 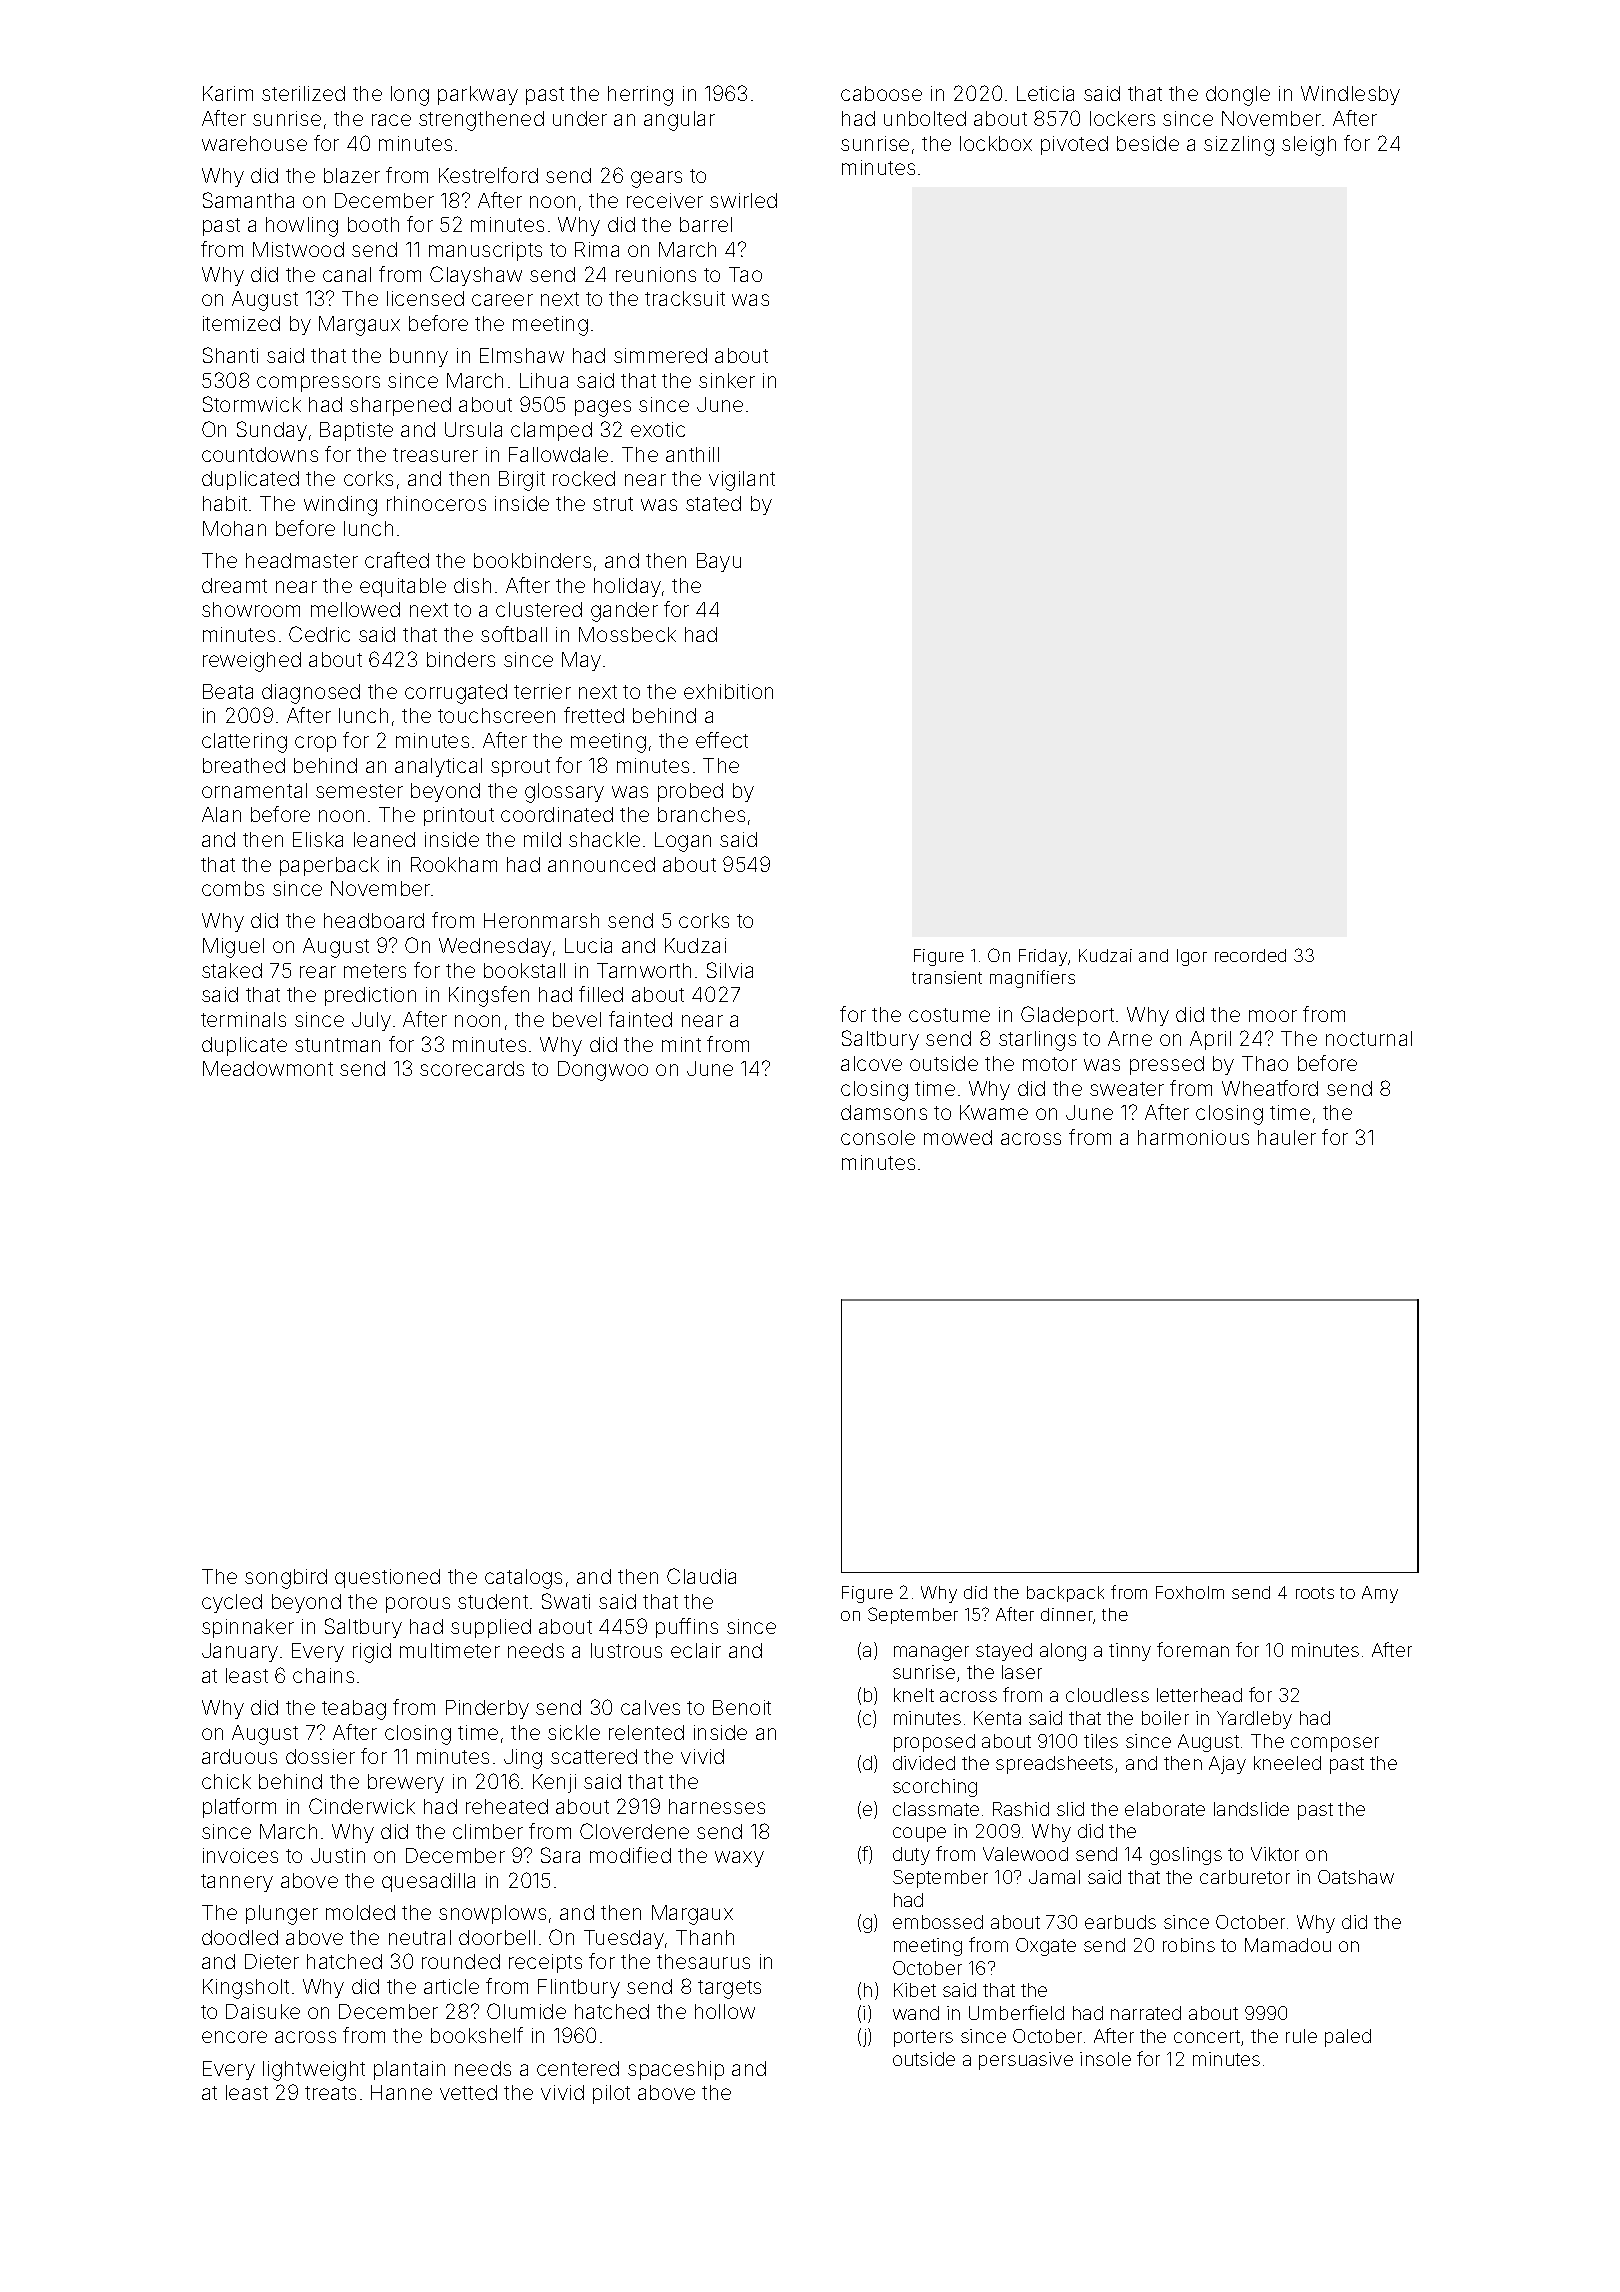 I want to click on Meadowmont, so click(x=268, y=1068).
